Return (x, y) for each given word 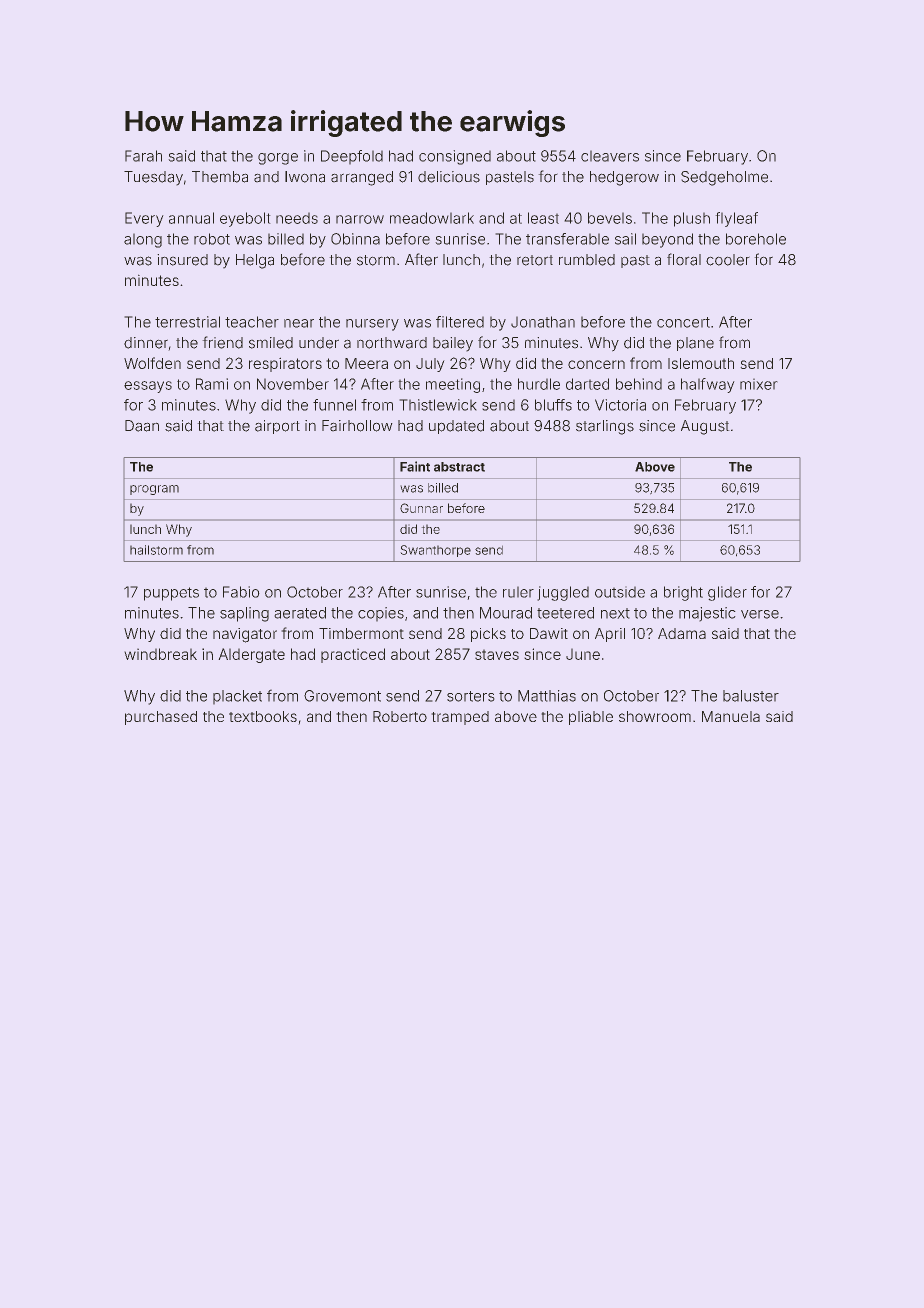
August (705, 427)
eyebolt (245, 219)
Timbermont (361, 633)
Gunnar (421, 508)
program (154, 490)
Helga (255, 261)
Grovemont (342, 696)
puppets (171, 594)
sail (625, 239)
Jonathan (543, 322)
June (583, 654)
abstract (459, 467)
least (543, 218)
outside (620, 592)
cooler (728, 260)
